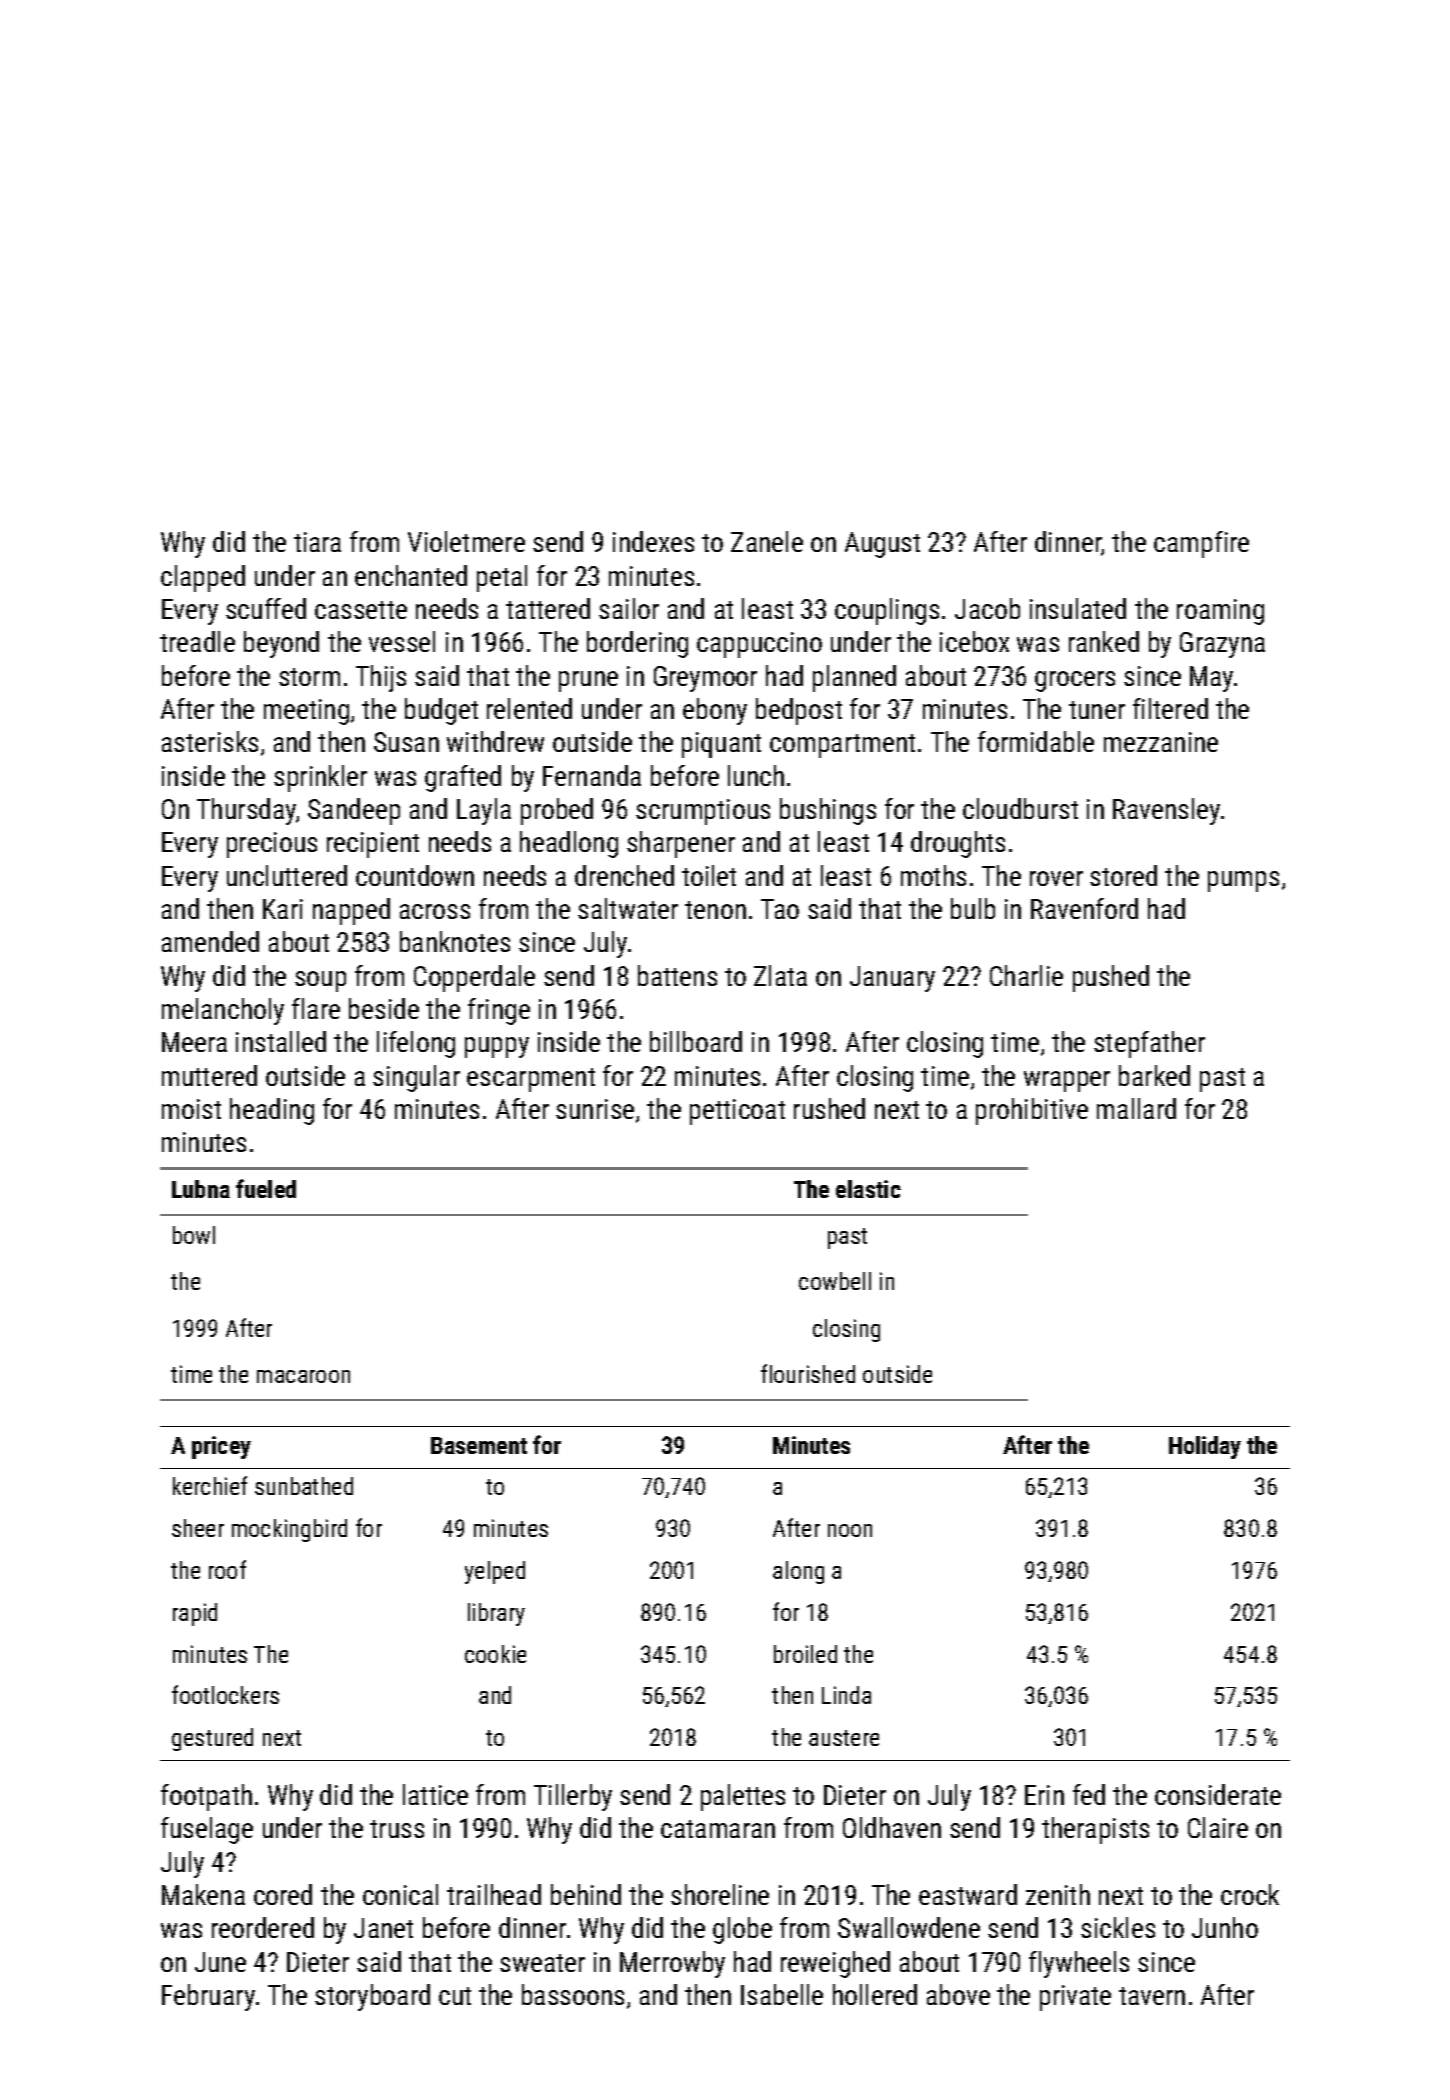 The image size is (1450, 2100). Describe the element at coordinates (435, 1794) in the screenshot. I see `lattice` at that location.
